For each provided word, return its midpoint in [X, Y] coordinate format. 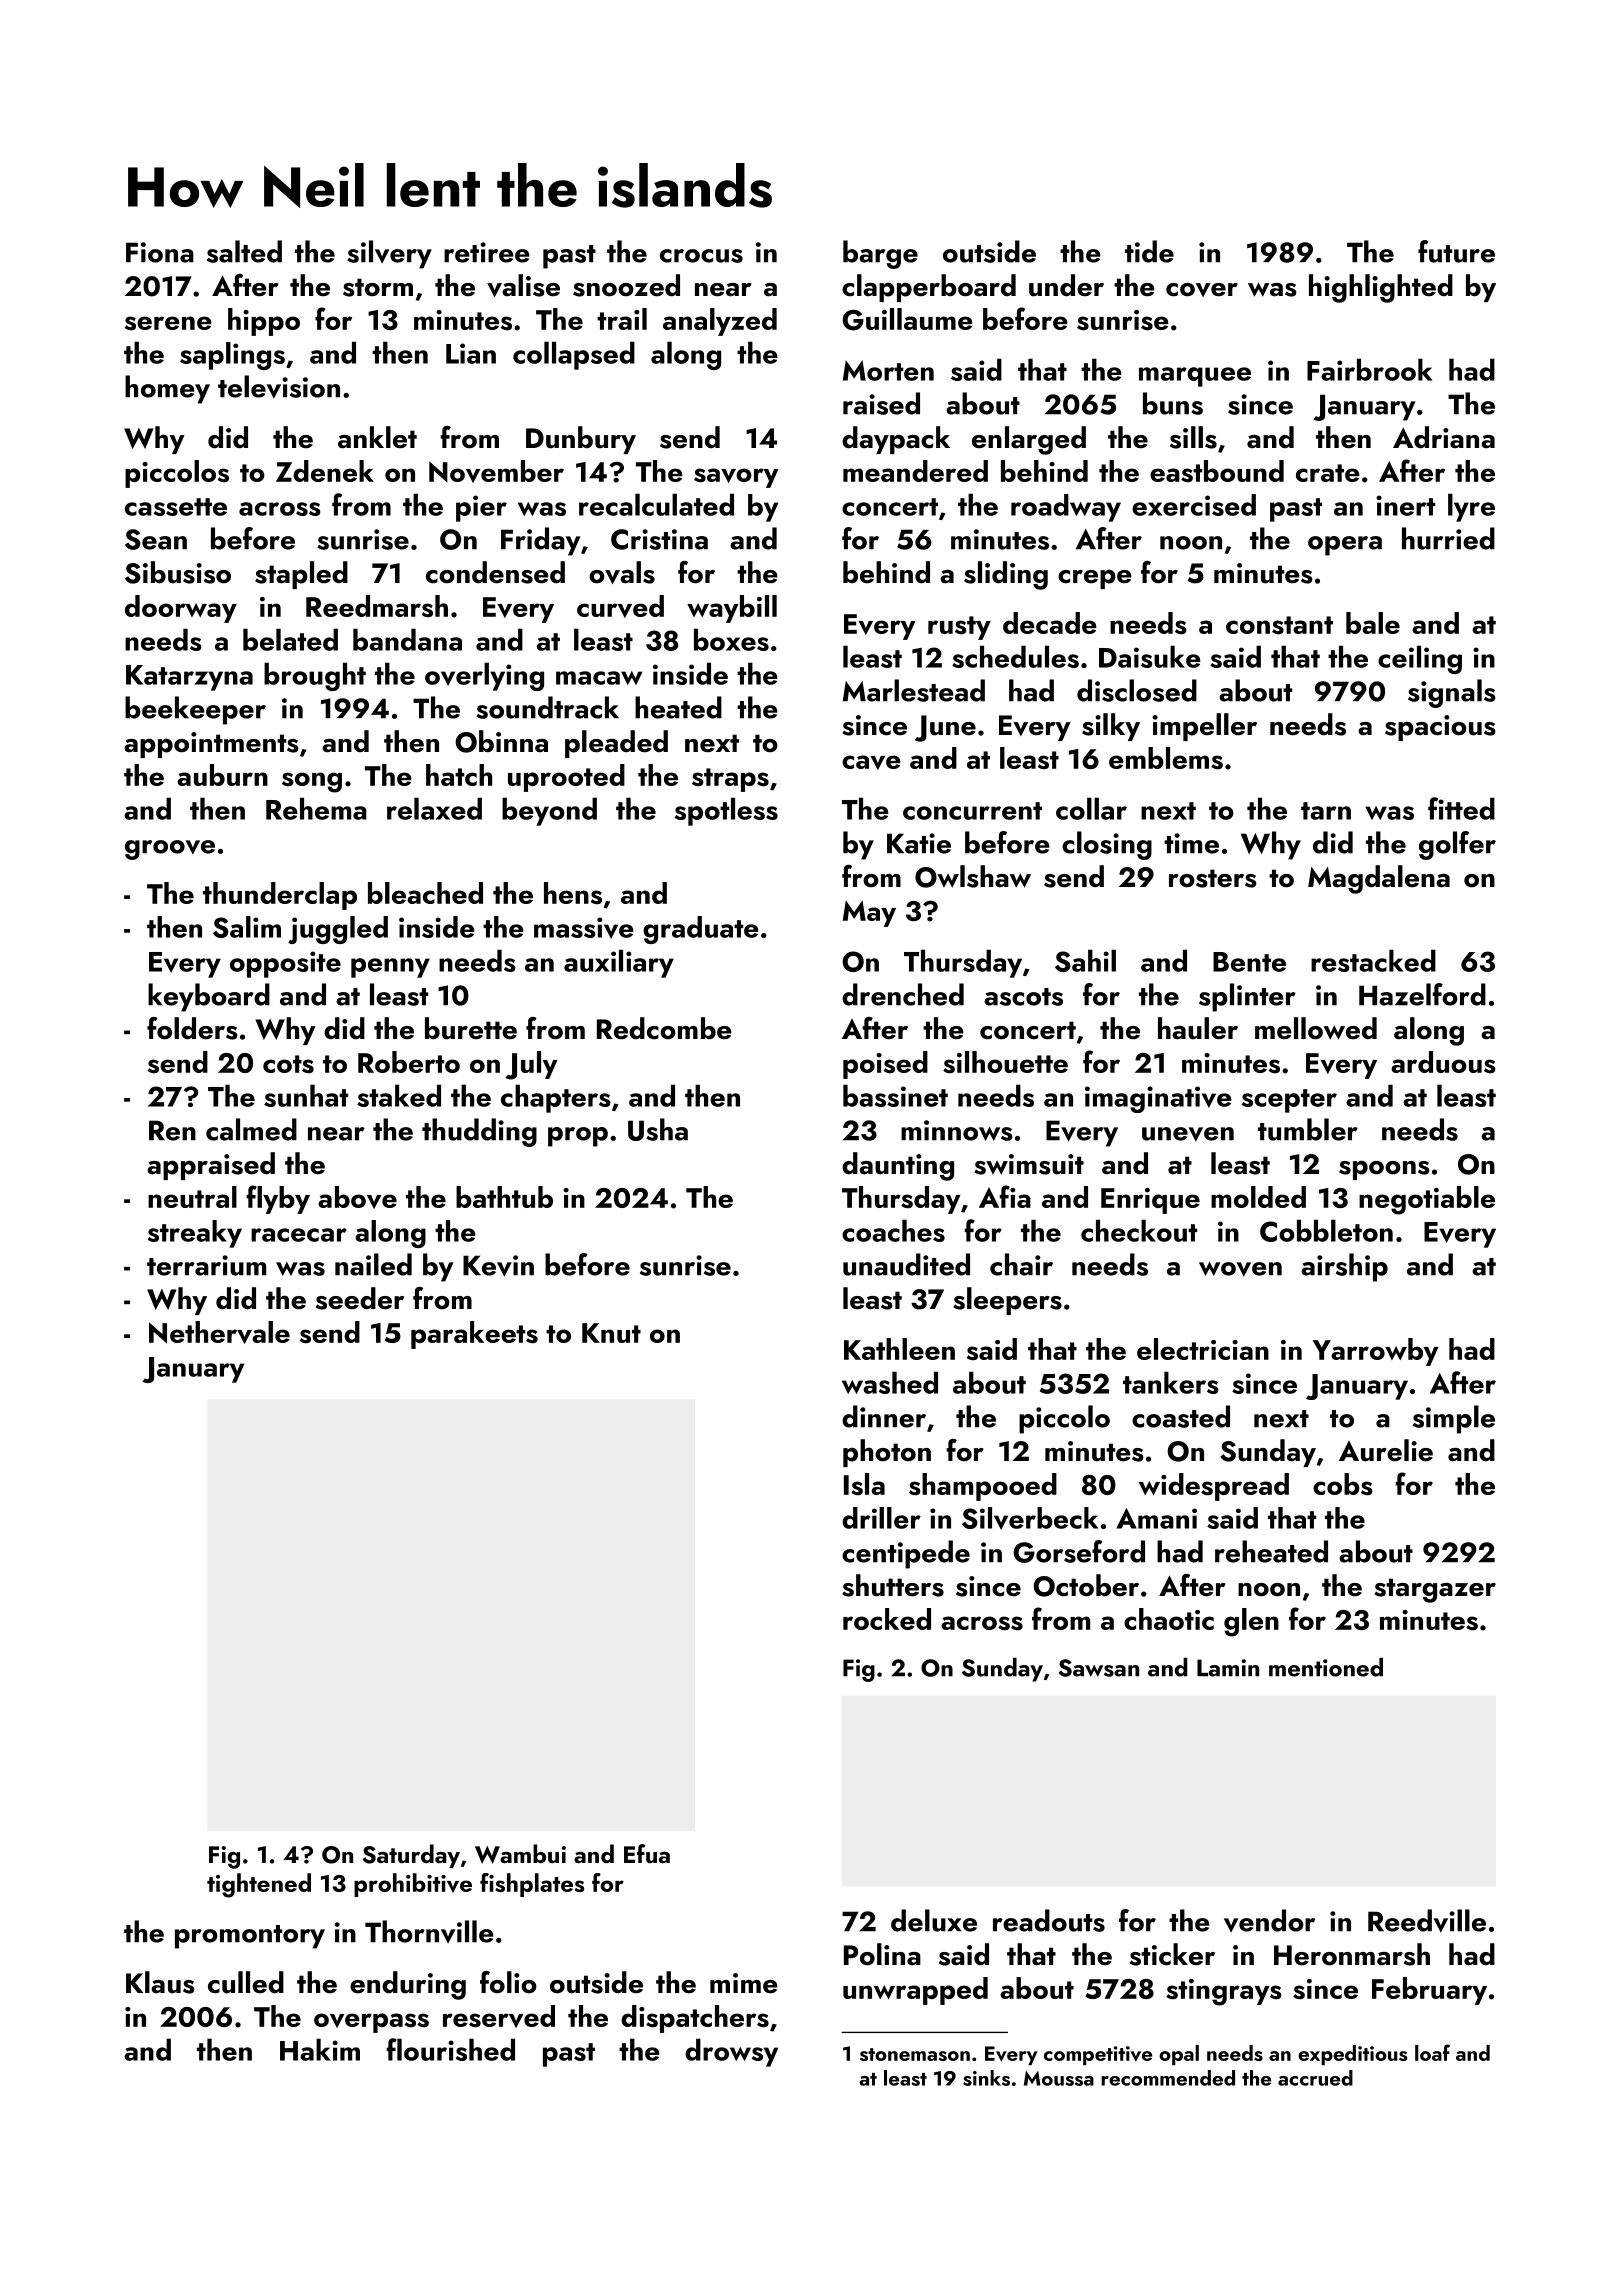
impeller [1204, 727]
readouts [1049, 1920]
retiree [487, 252]
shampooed [983, 1487]
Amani [1156, 1518]
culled [246, 1982]
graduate [701, 930]
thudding [479, 1132]
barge [880, 254]
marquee [1195, 377]
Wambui [520, 1854]
